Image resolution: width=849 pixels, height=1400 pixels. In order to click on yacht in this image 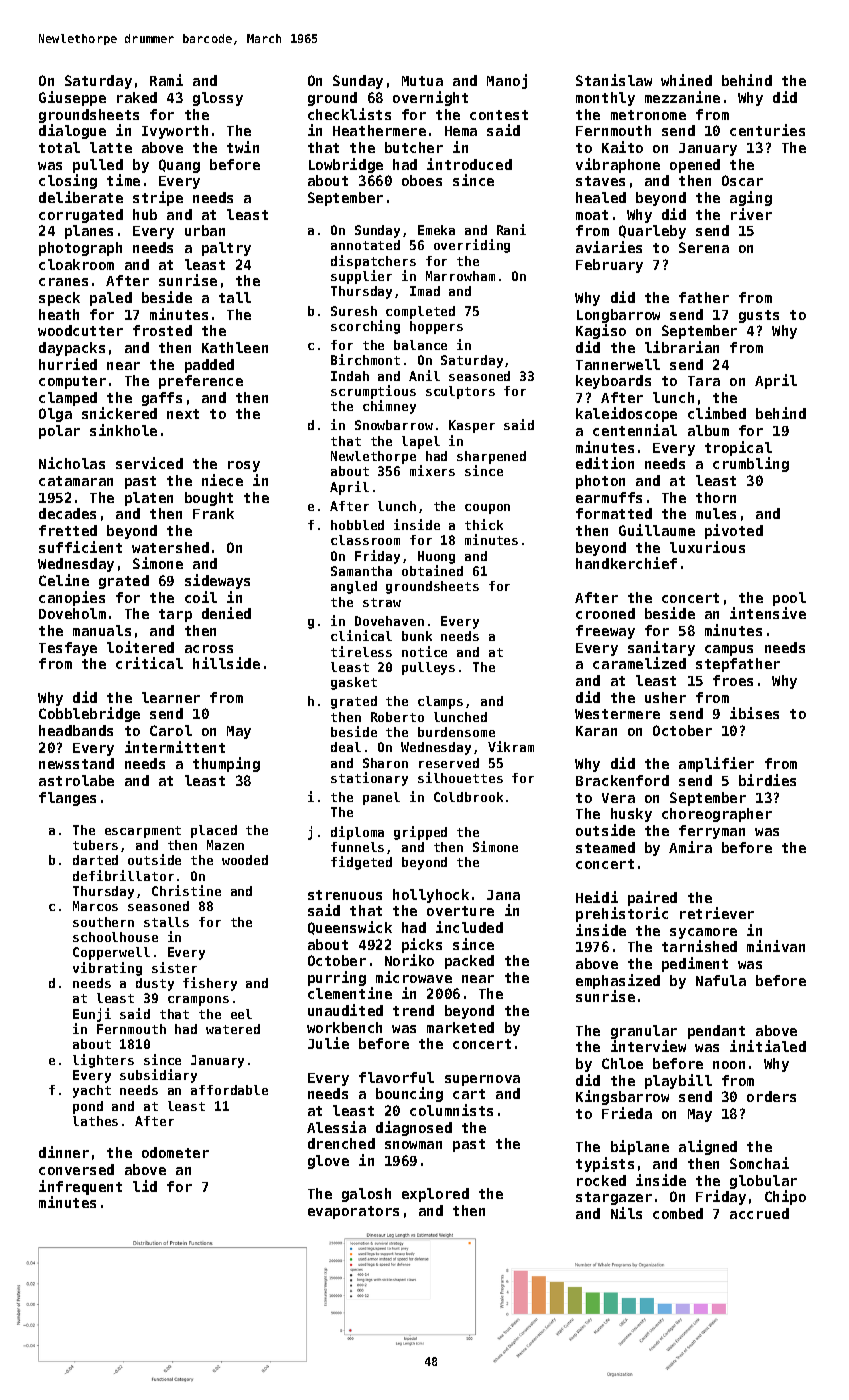, I will do `click(92, 1091)`.
